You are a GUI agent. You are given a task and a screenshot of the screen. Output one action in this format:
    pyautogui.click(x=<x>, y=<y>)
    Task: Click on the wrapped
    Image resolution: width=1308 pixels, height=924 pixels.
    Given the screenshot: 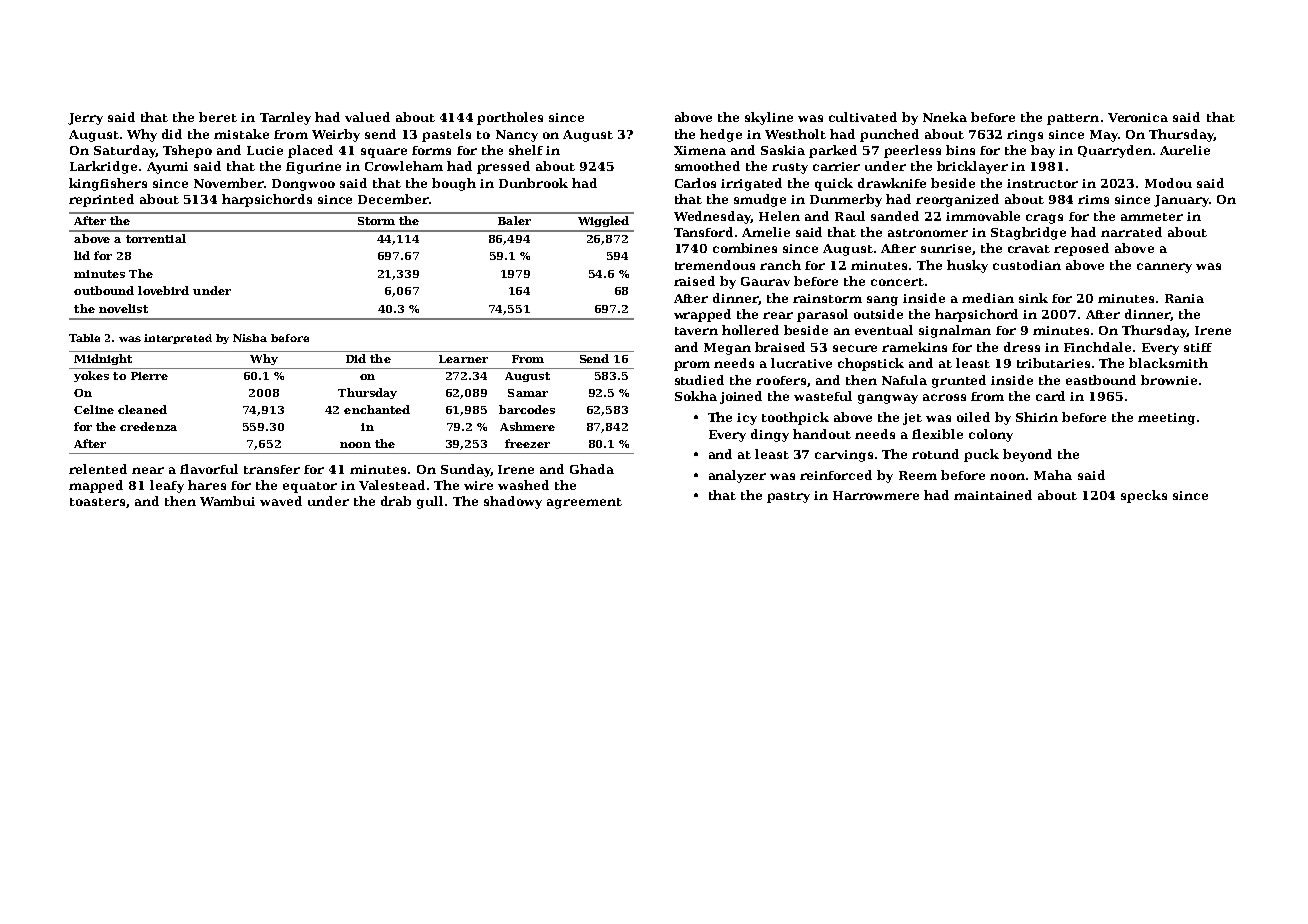 What is the action you would take?
    pyautogui.click(x=702, y=315)
